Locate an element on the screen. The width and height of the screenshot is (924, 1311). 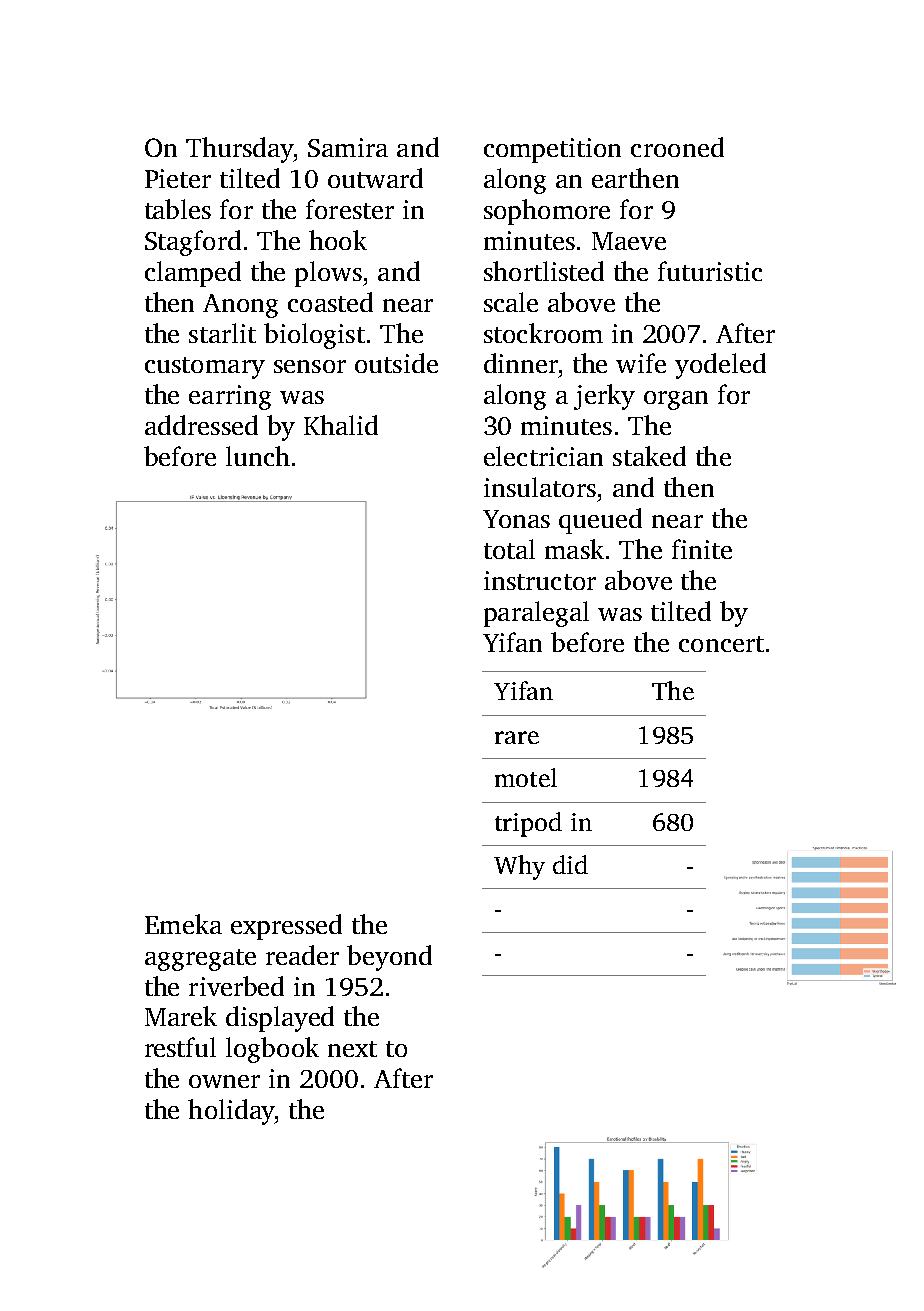
Emeka is located at coordinates (183, 924).
